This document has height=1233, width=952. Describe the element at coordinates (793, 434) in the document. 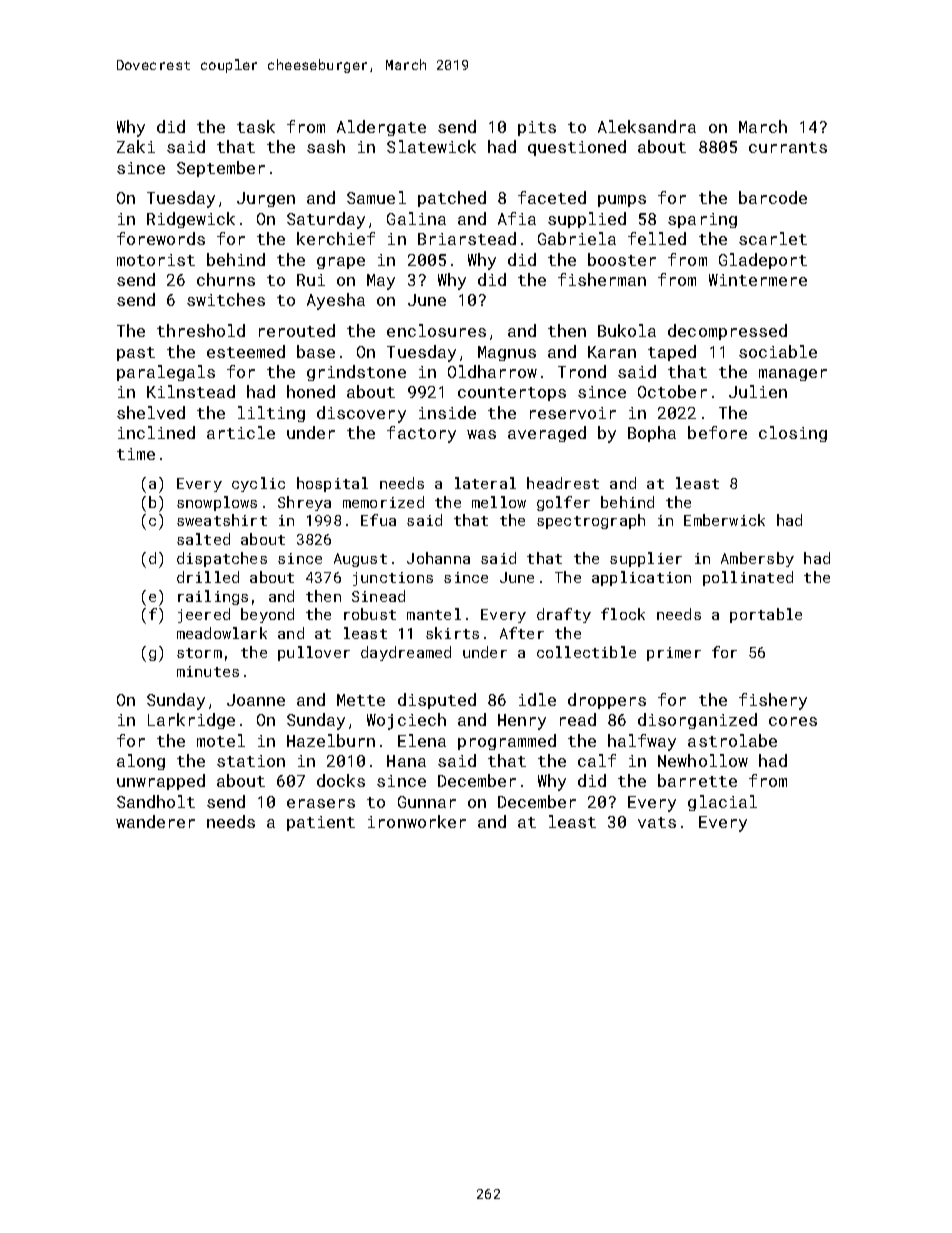

I see `closing` at that location.
